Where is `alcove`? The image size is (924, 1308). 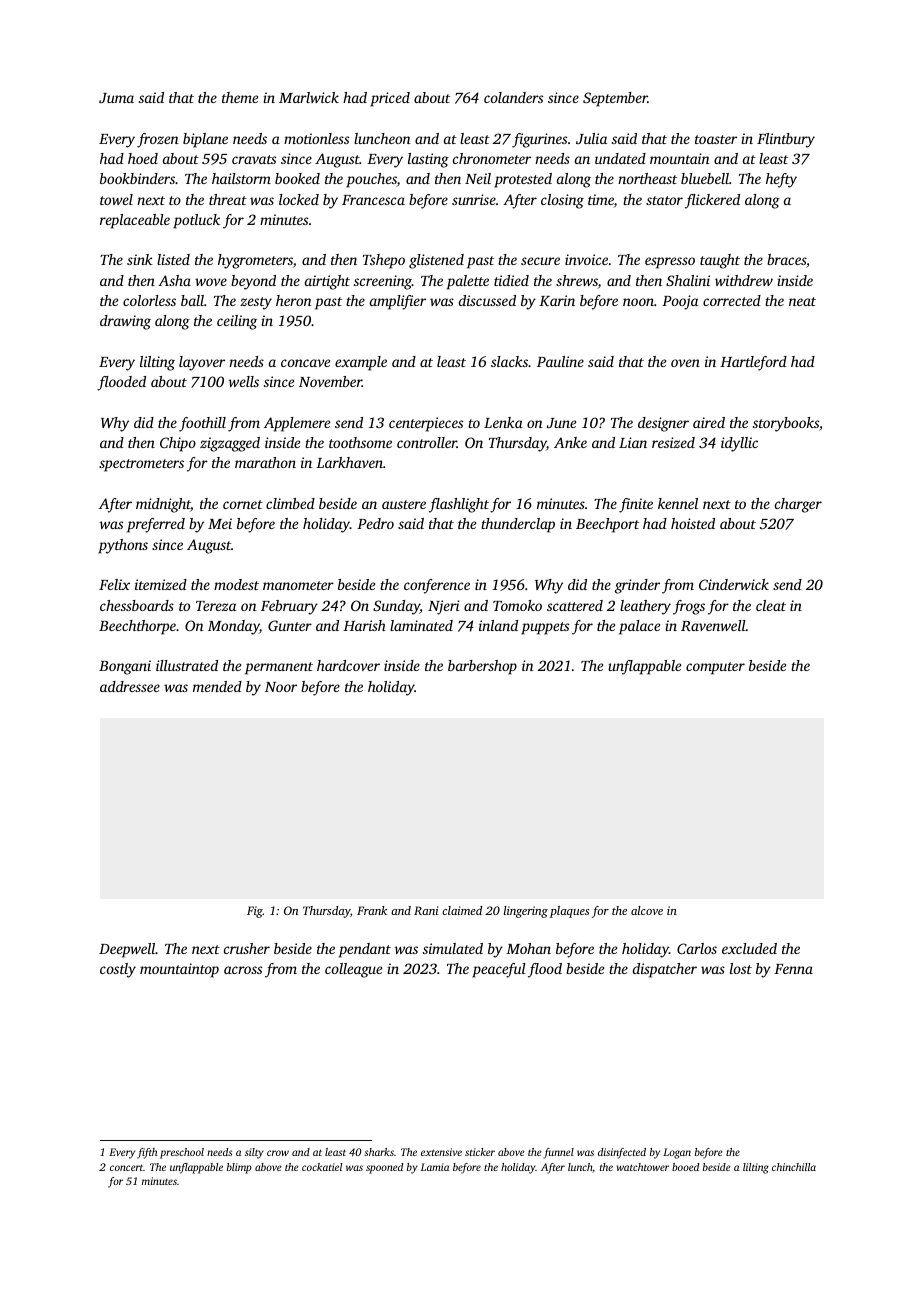 alcove is located at coordinates (647, 910).
